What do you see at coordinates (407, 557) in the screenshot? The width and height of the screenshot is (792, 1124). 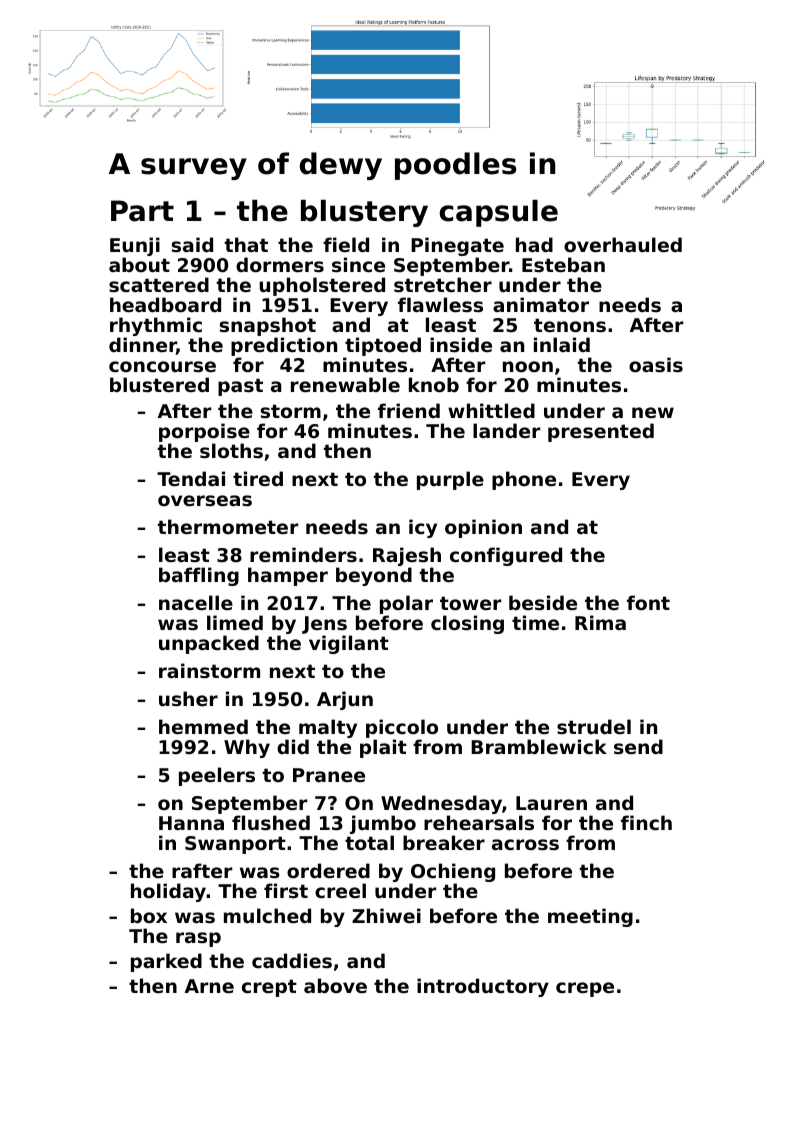 I see `Rajesh` at bounding box center [407, 557].
